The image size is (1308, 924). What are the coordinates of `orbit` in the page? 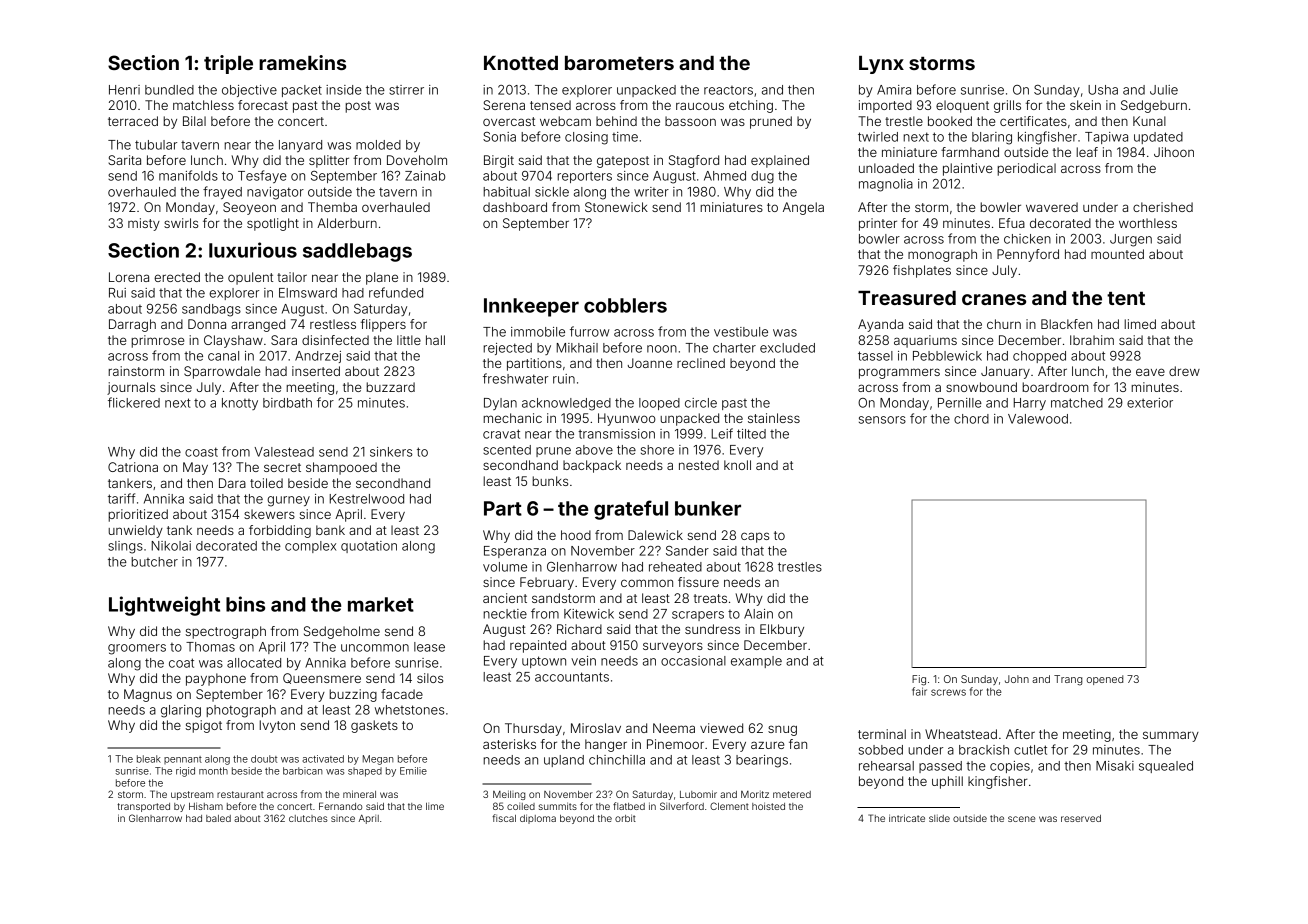 It's located at (625, 818).
